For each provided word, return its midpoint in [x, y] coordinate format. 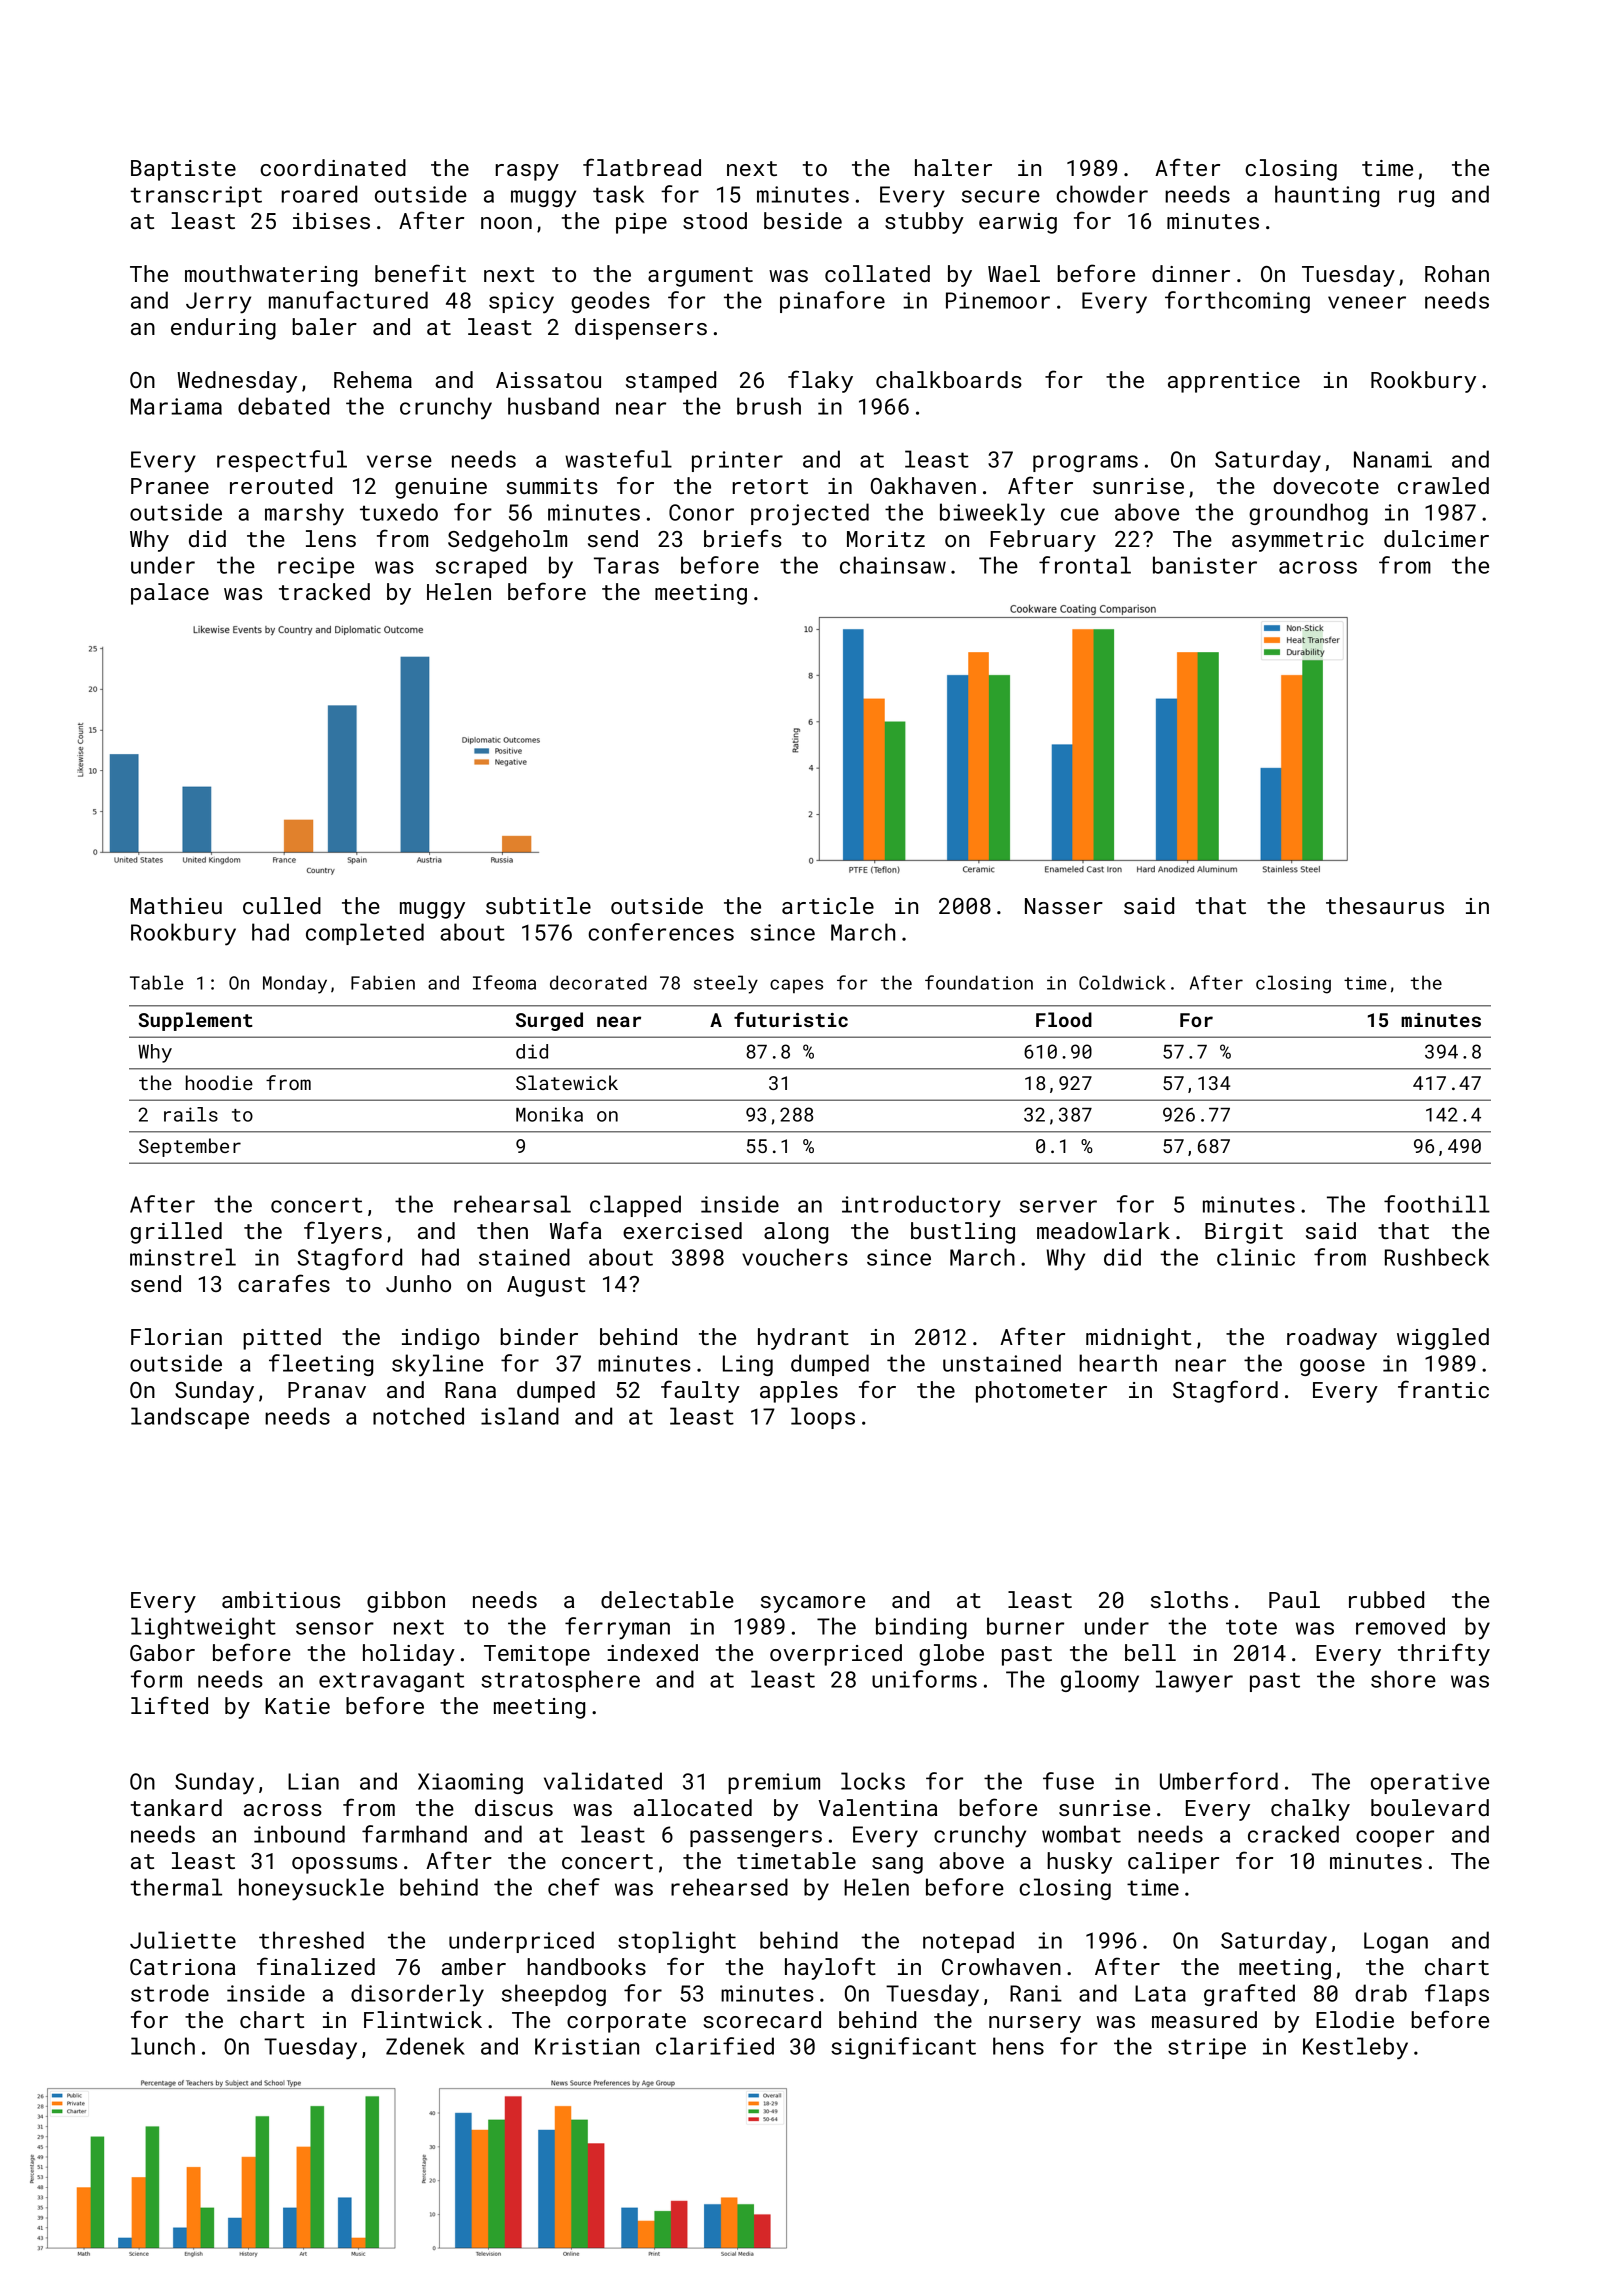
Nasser [1064, 906]
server [1058, 1206]
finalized [316, 1966]
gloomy [1100, 1681]
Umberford [1219, 1781]
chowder [1102, 194]
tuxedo [399, 512]
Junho [418, 1283]
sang [897, 1865]
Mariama [176, 406]
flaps [1457, 1995]
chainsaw [893, 565]
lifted [169, 1705]
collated [877, 273]
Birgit [1244, 1233]
